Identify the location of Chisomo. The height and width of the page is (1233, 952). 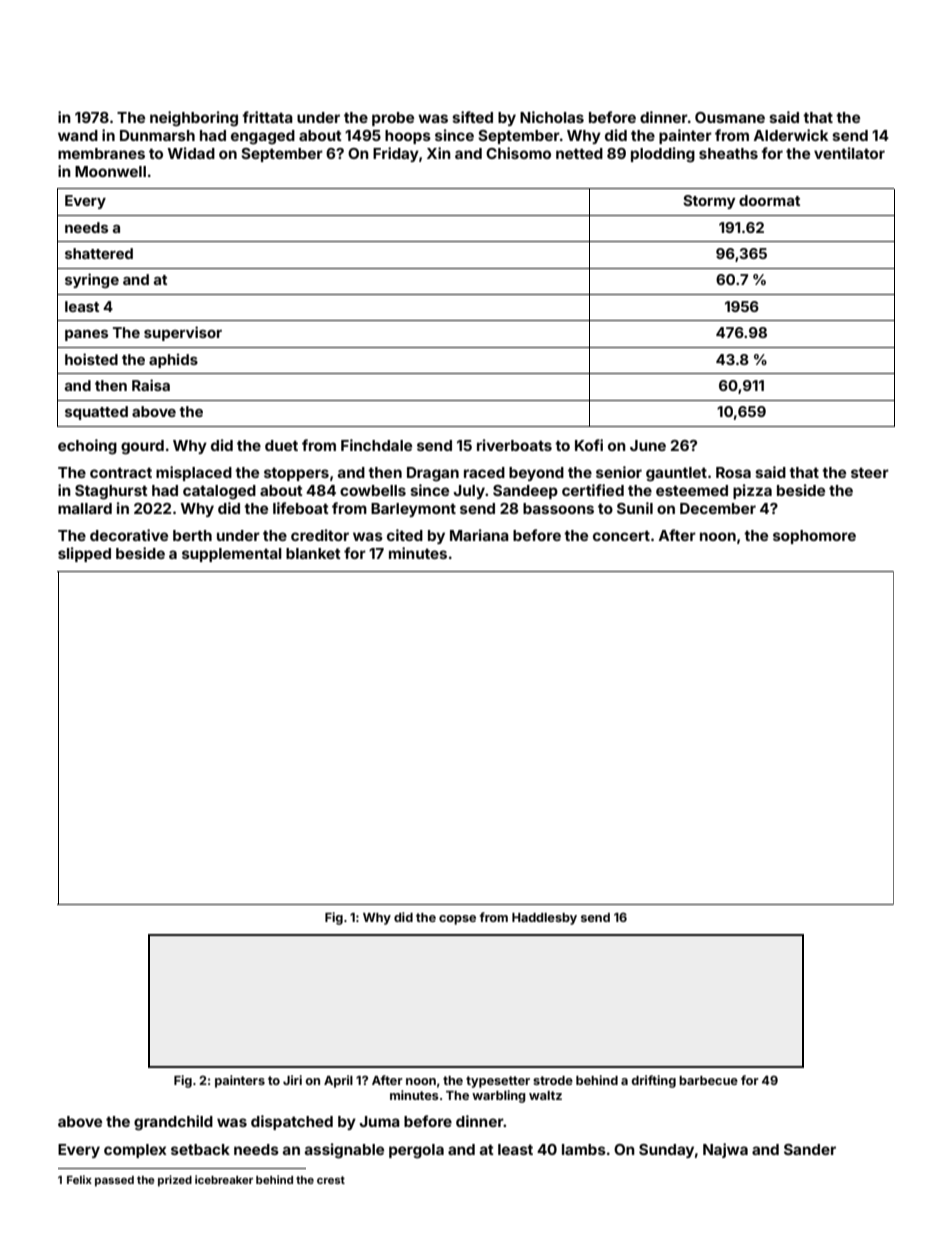
(518, 153).
